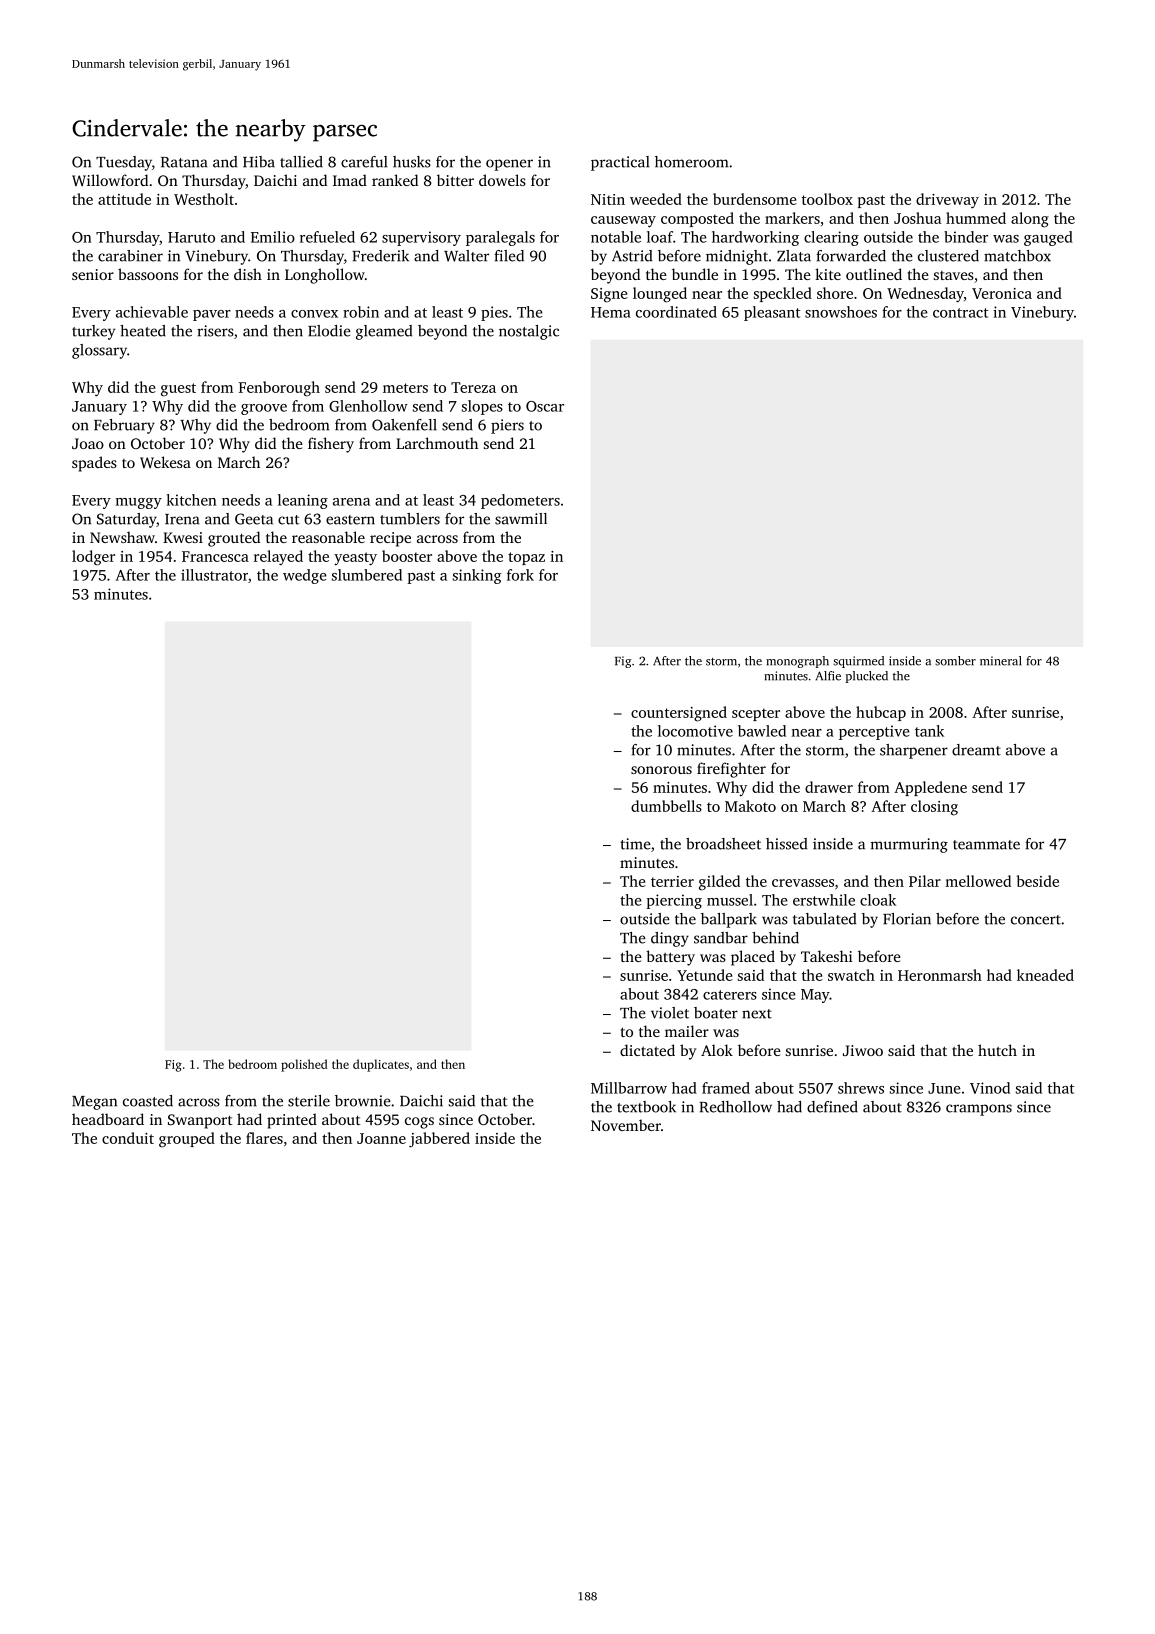  What do you see at coordinates (824, 919) in the screenshot?
I see `tabulated` at bounding box center [824, 919].
